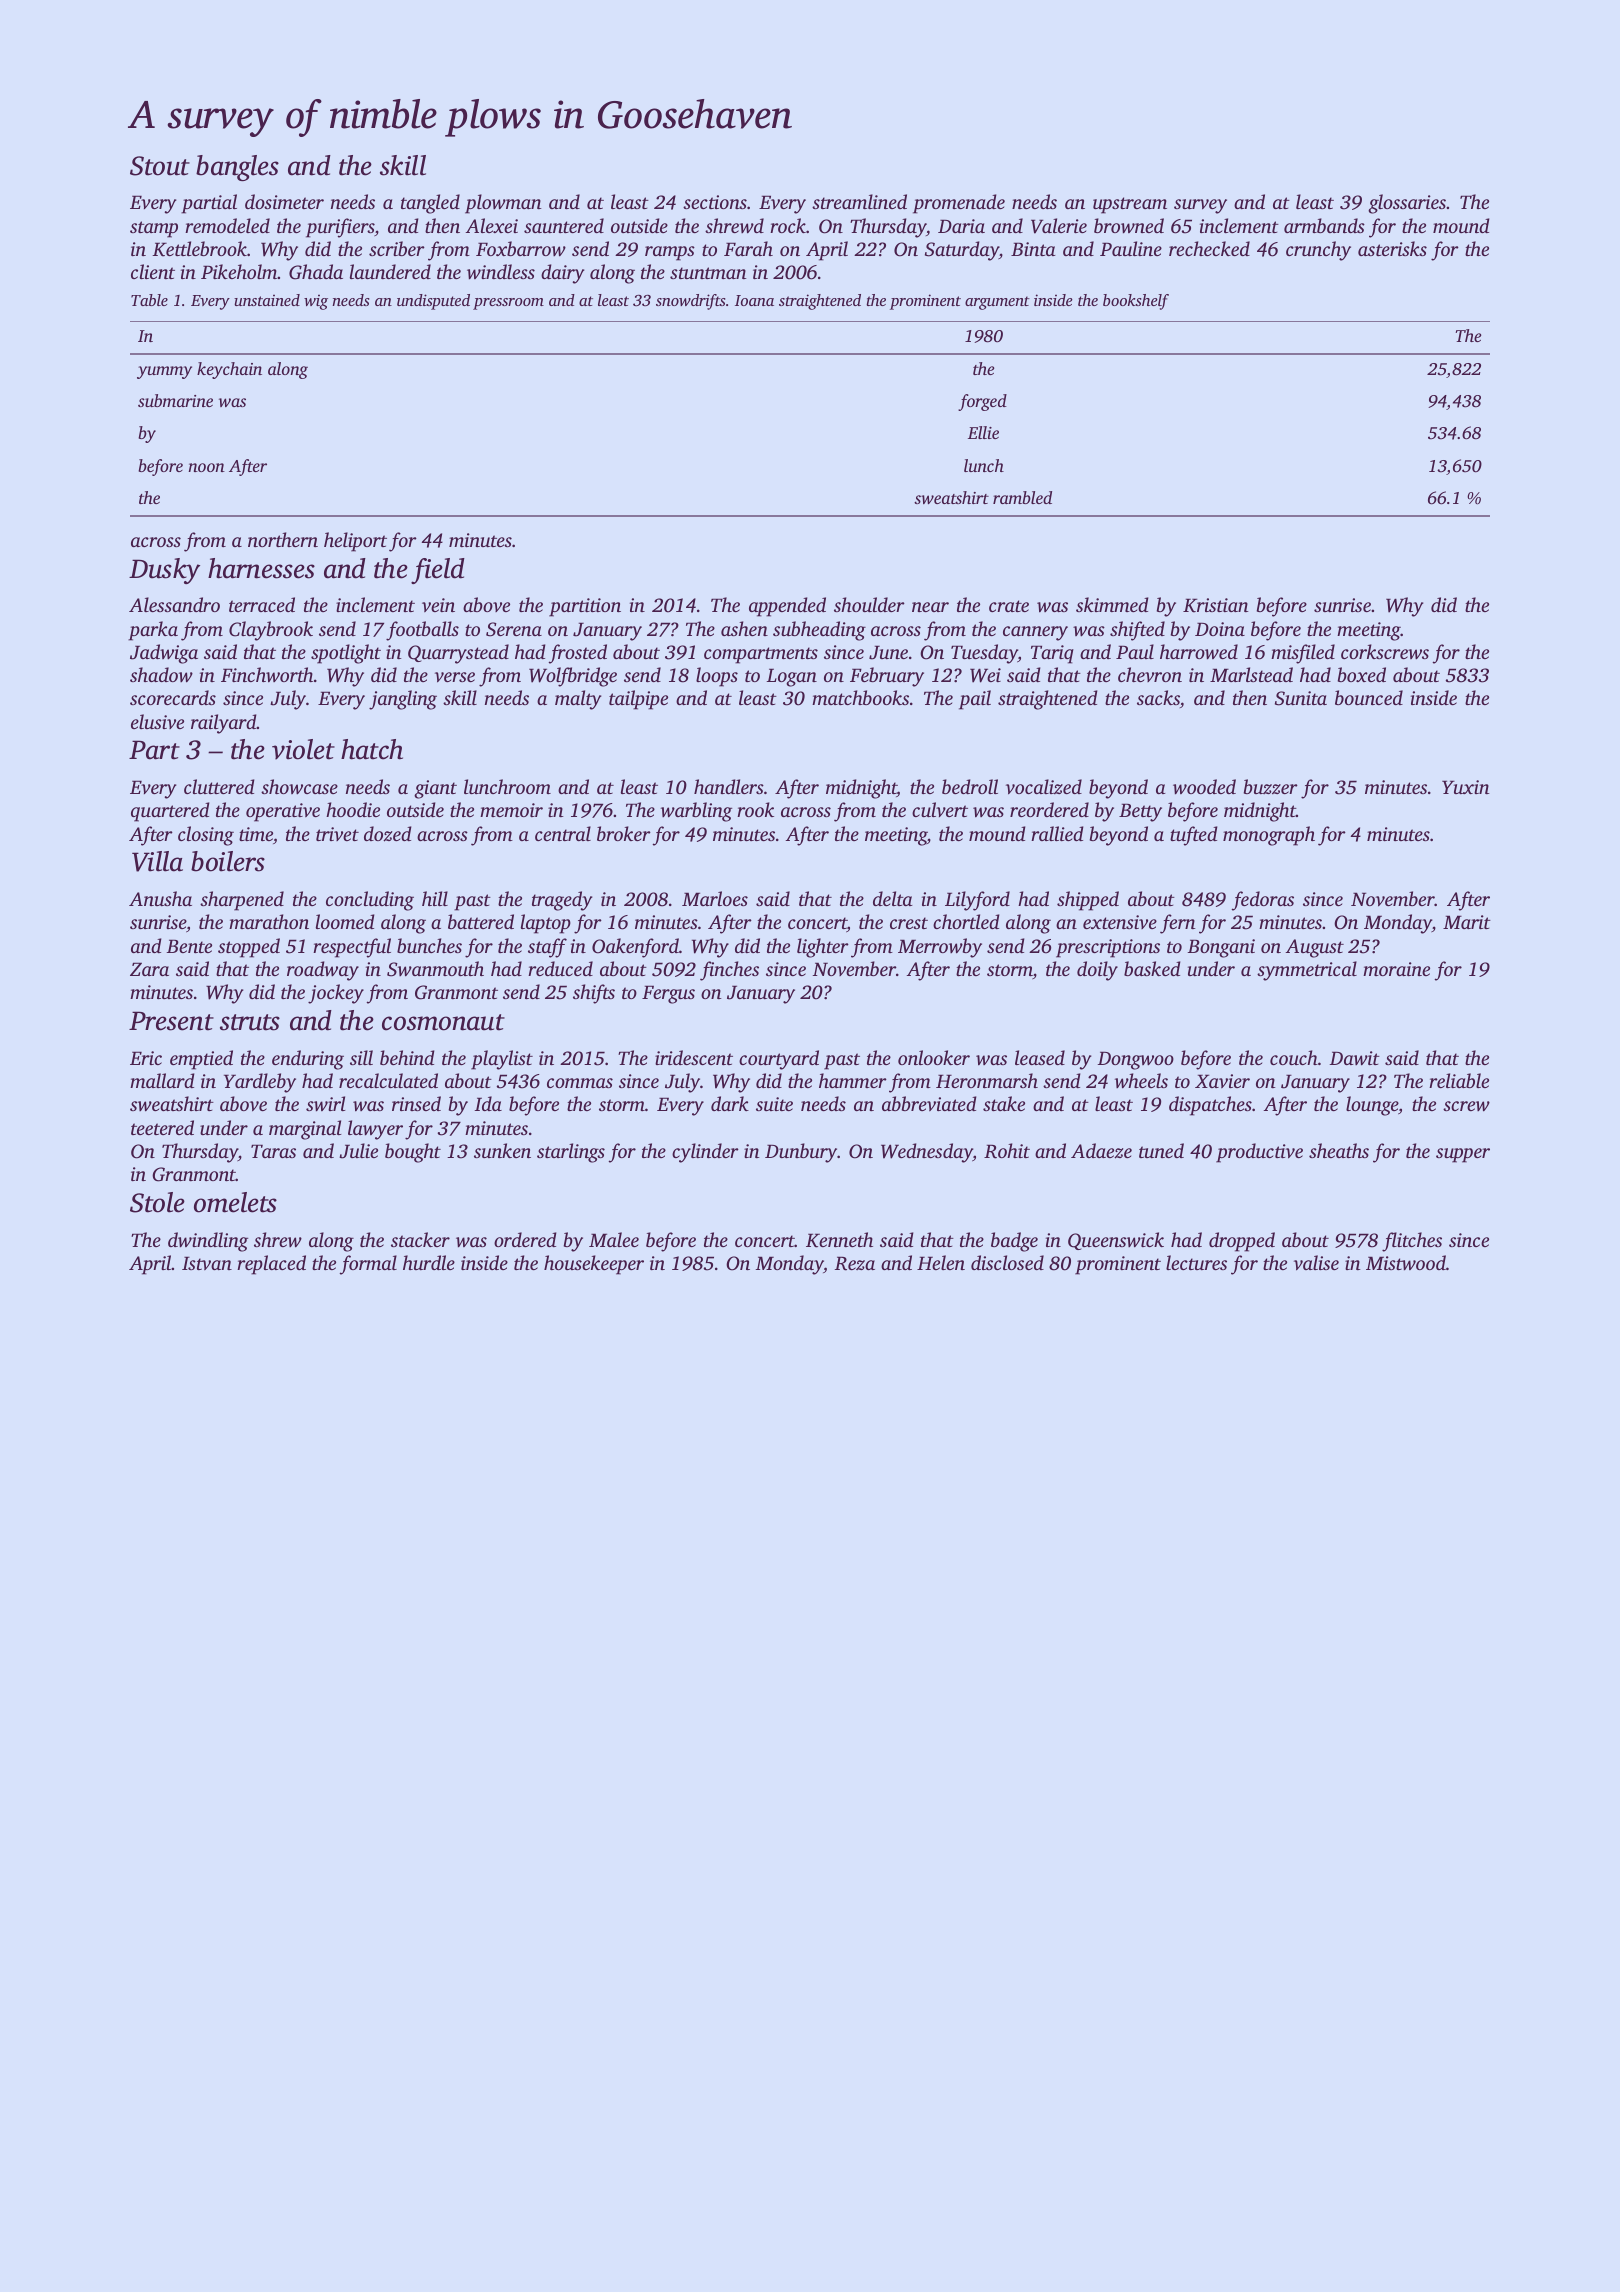 The width and height of the document is (1620, 2292). I want to click on streamlined, so click(859, 201).
